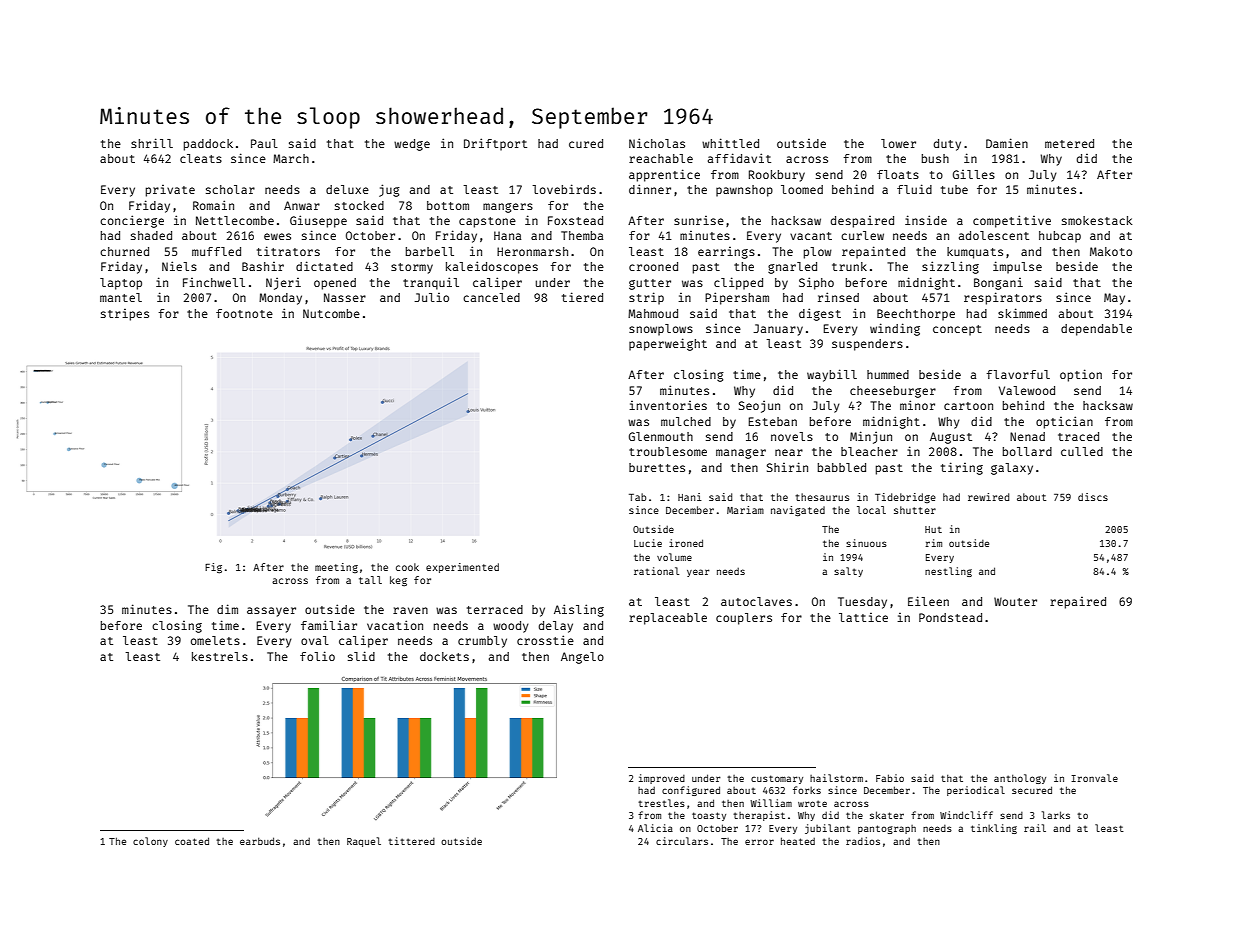 The width and height of the screenshot is (1233, 952). I want to click on earbuds, so click(260, 841).
